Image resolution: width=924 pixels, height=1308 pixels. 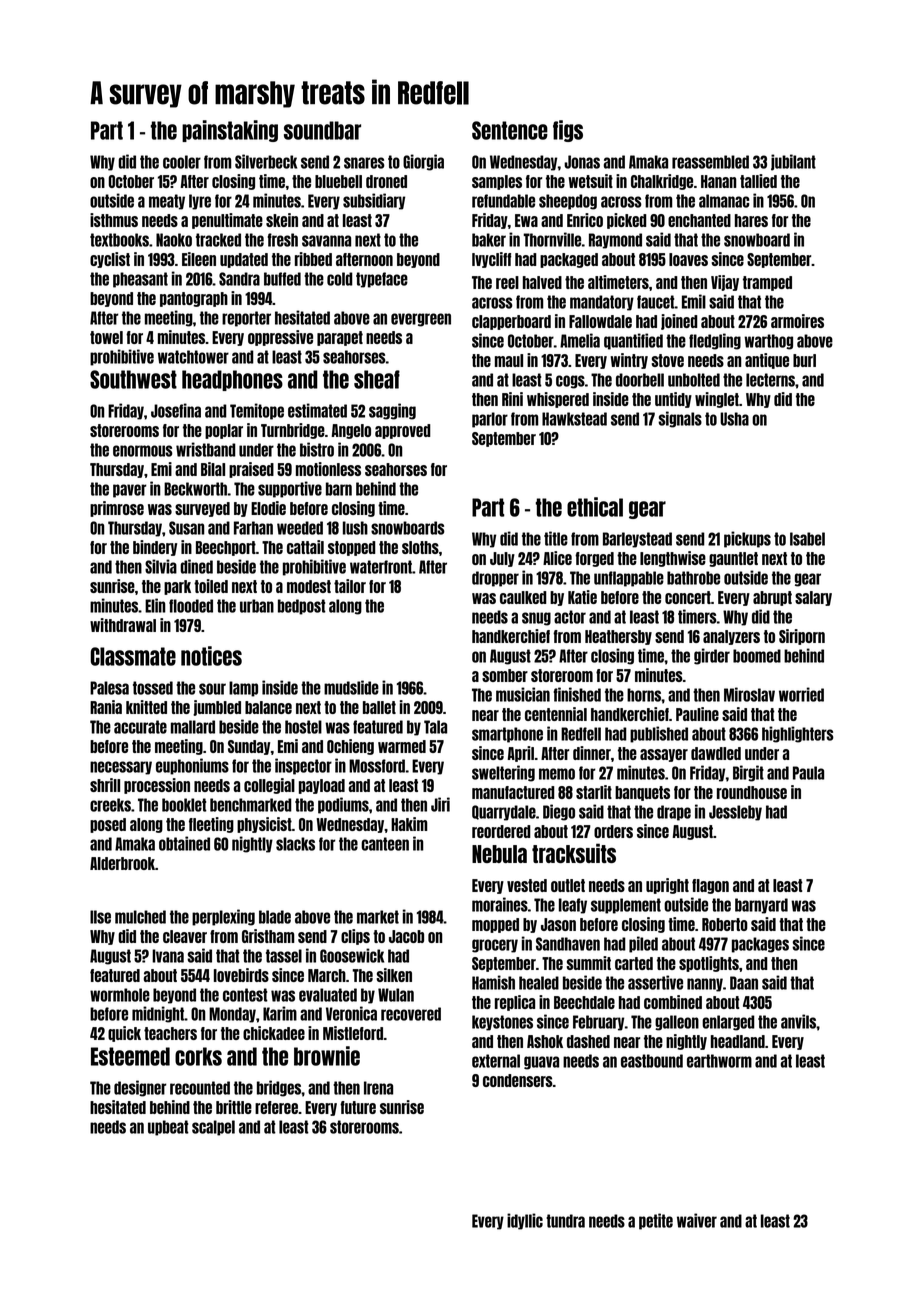 What do you see at coordinates (760, 945) in the screenshot?
I see `packages` at bounding box center [760, 945].
